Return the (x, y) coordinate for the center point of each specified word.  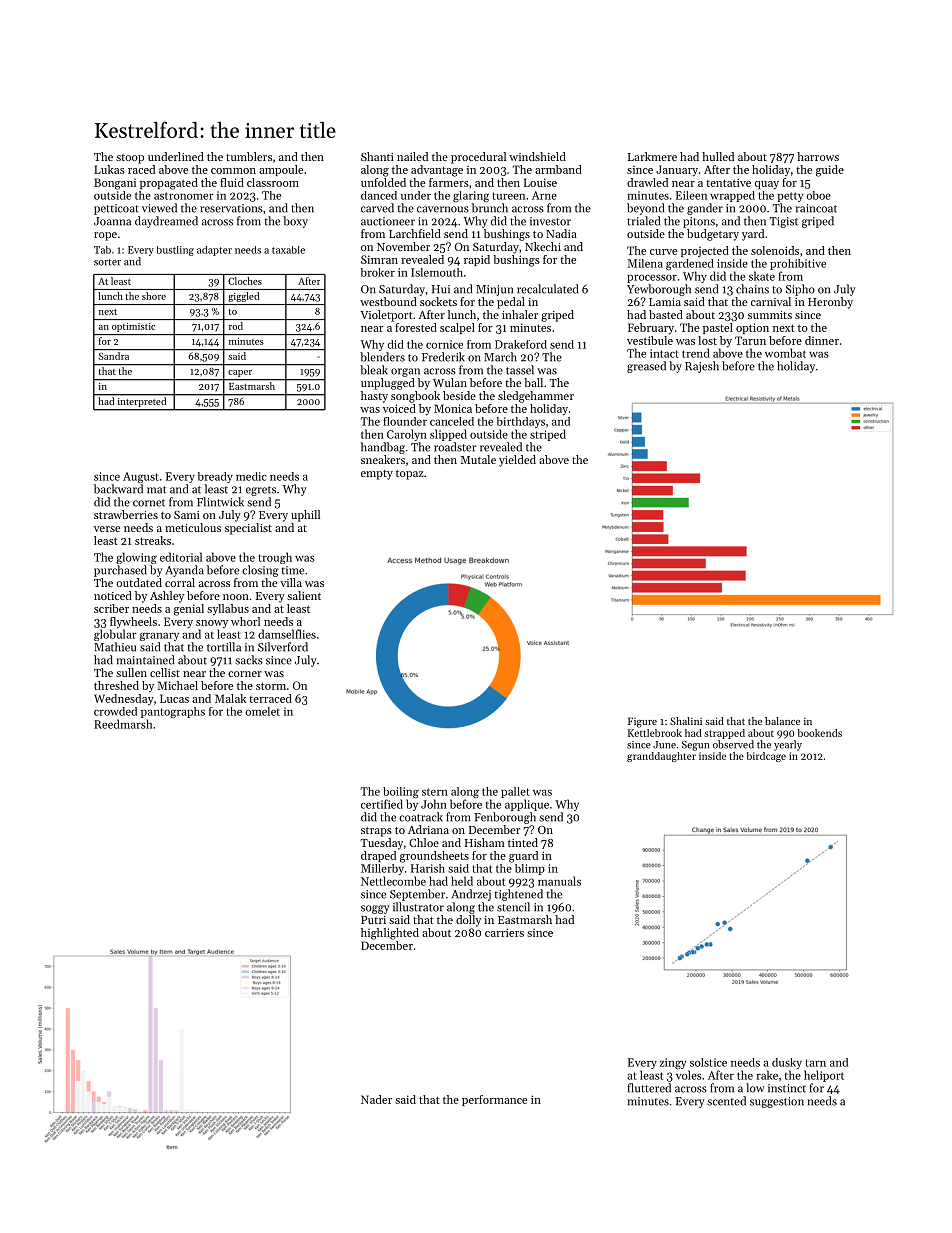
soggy (375, 909)
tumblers (249, 156)
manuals (559, 881)
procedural (478, 158)
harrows (818, 156)
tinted (523, 842)
